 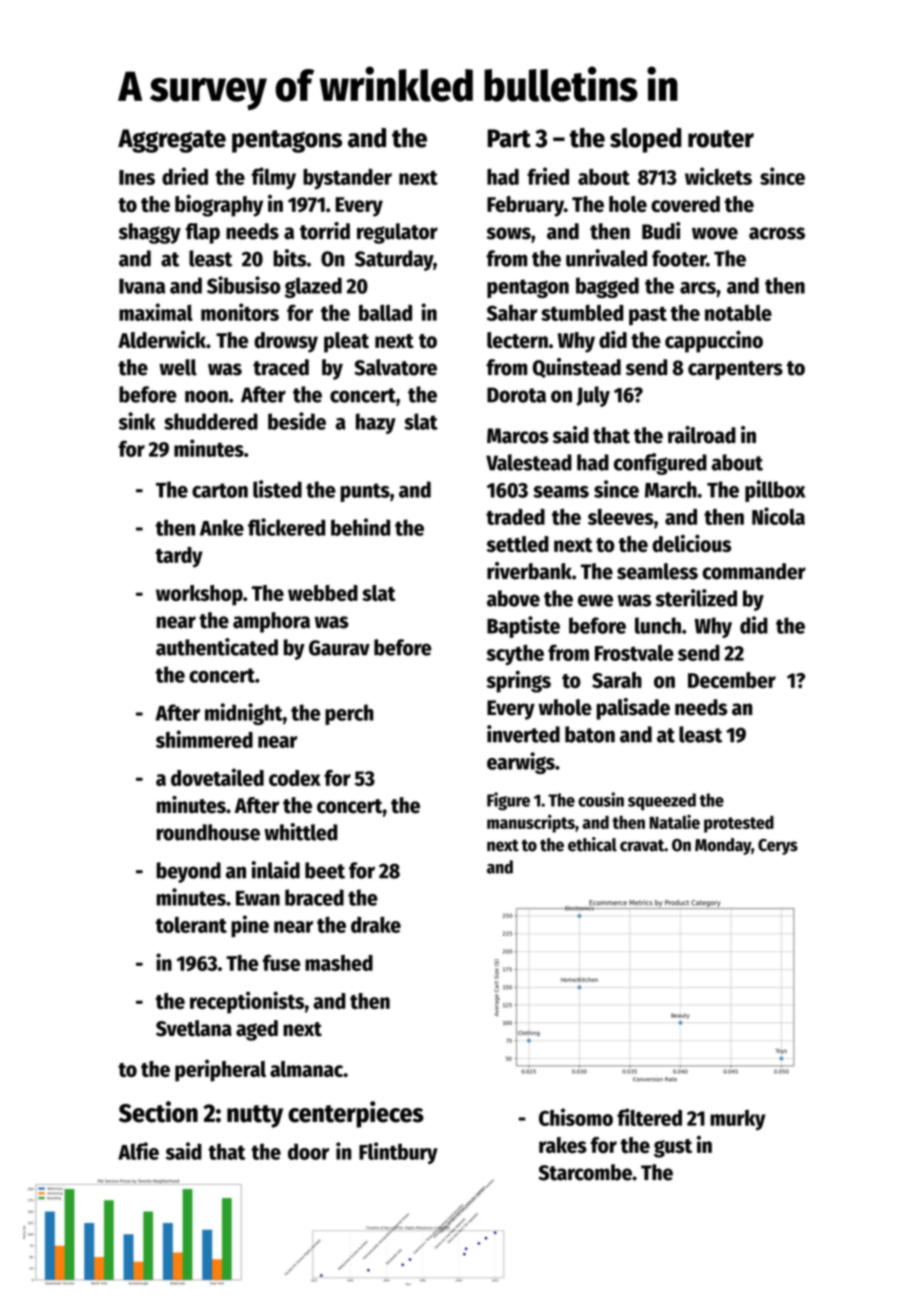 I want to click on notable, so click(x=738, y=313).
